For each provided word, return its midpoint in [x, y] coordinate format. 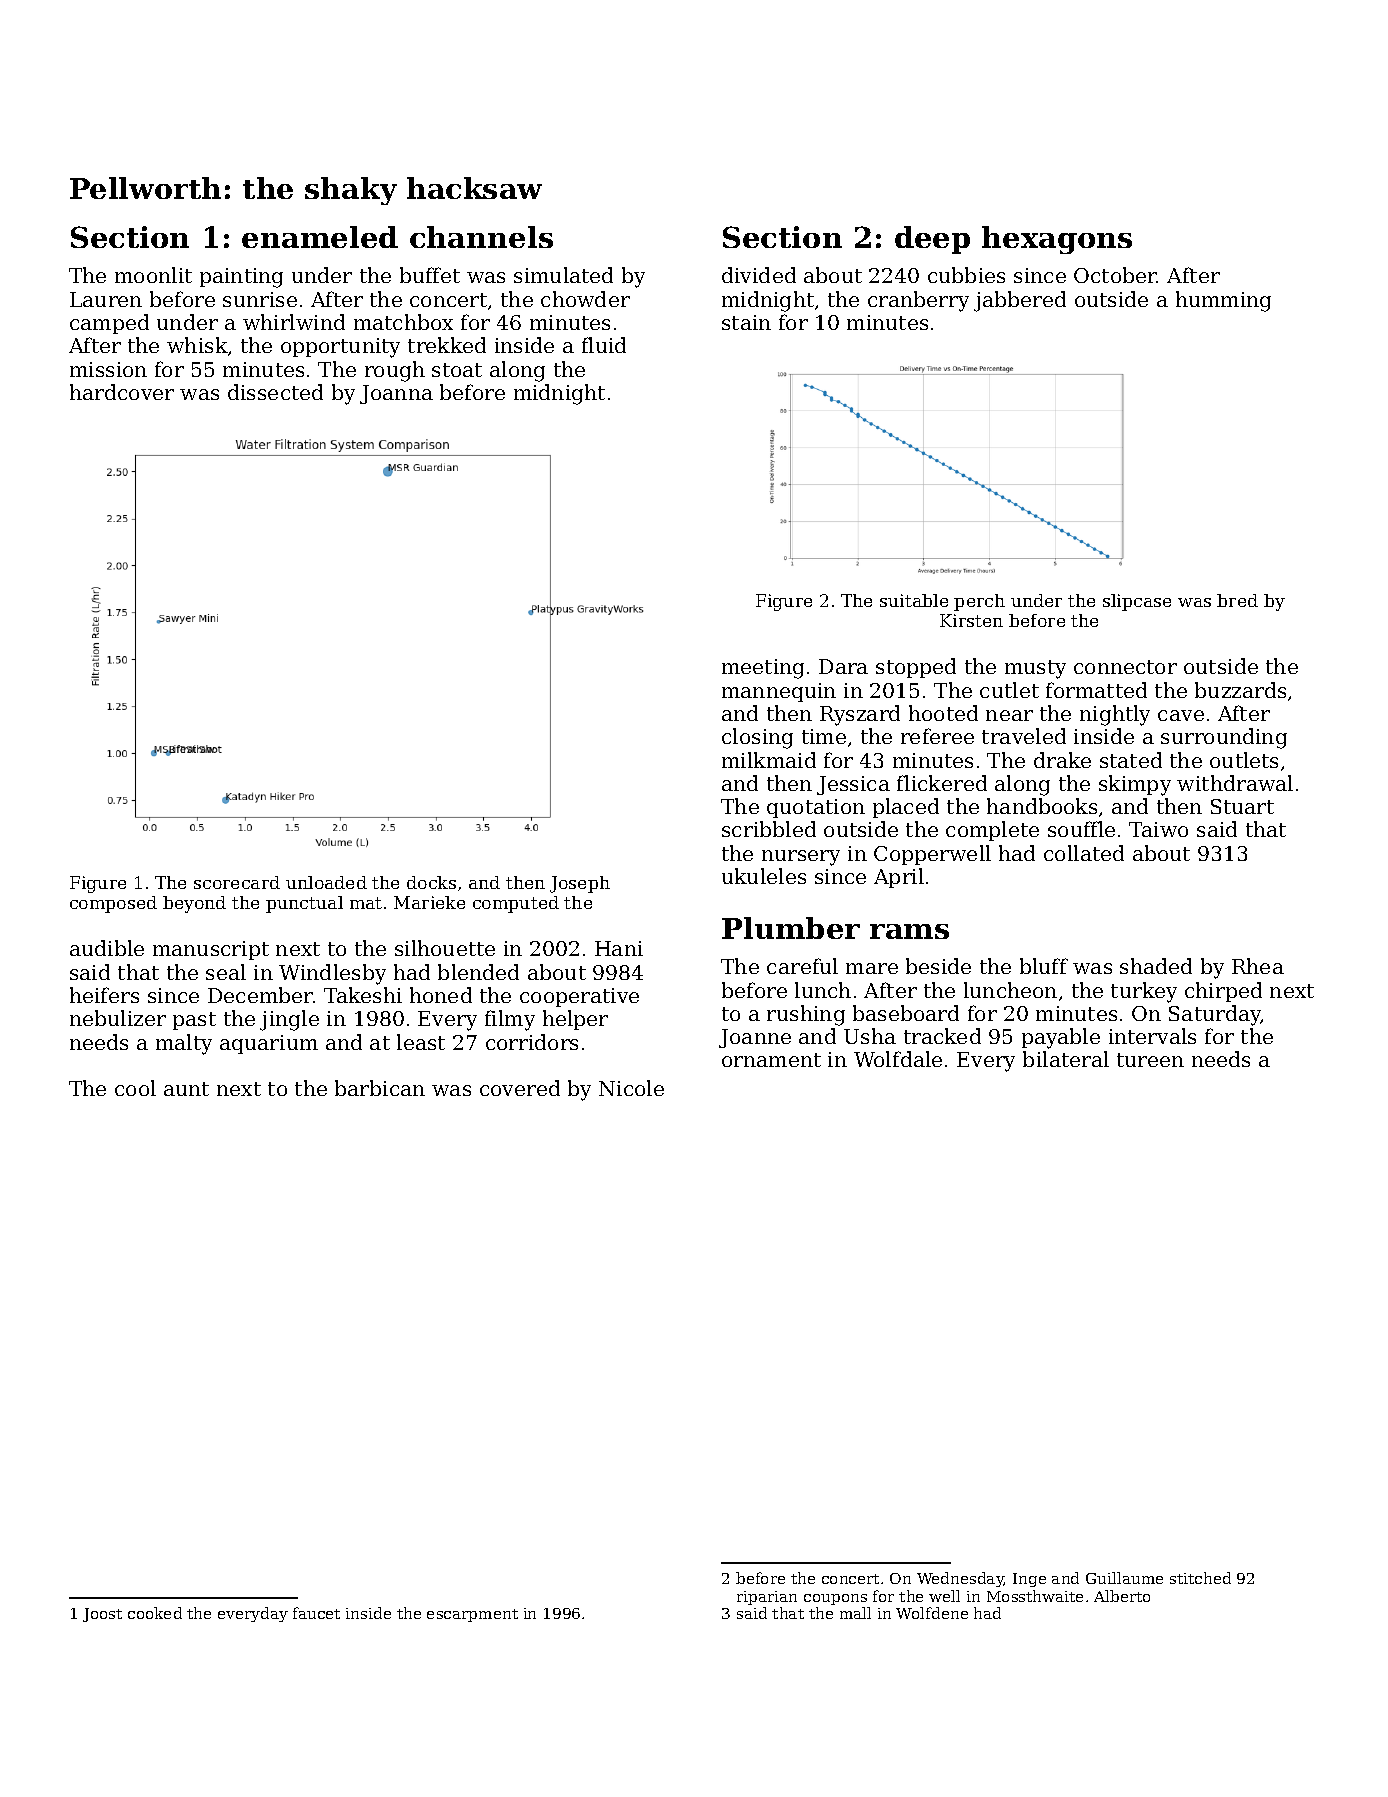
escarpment [472, 1615]
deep [932, 240]
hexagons [1057, 240]
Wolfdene [932, 1613]
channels [481, 237]
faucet [316, 1613]
